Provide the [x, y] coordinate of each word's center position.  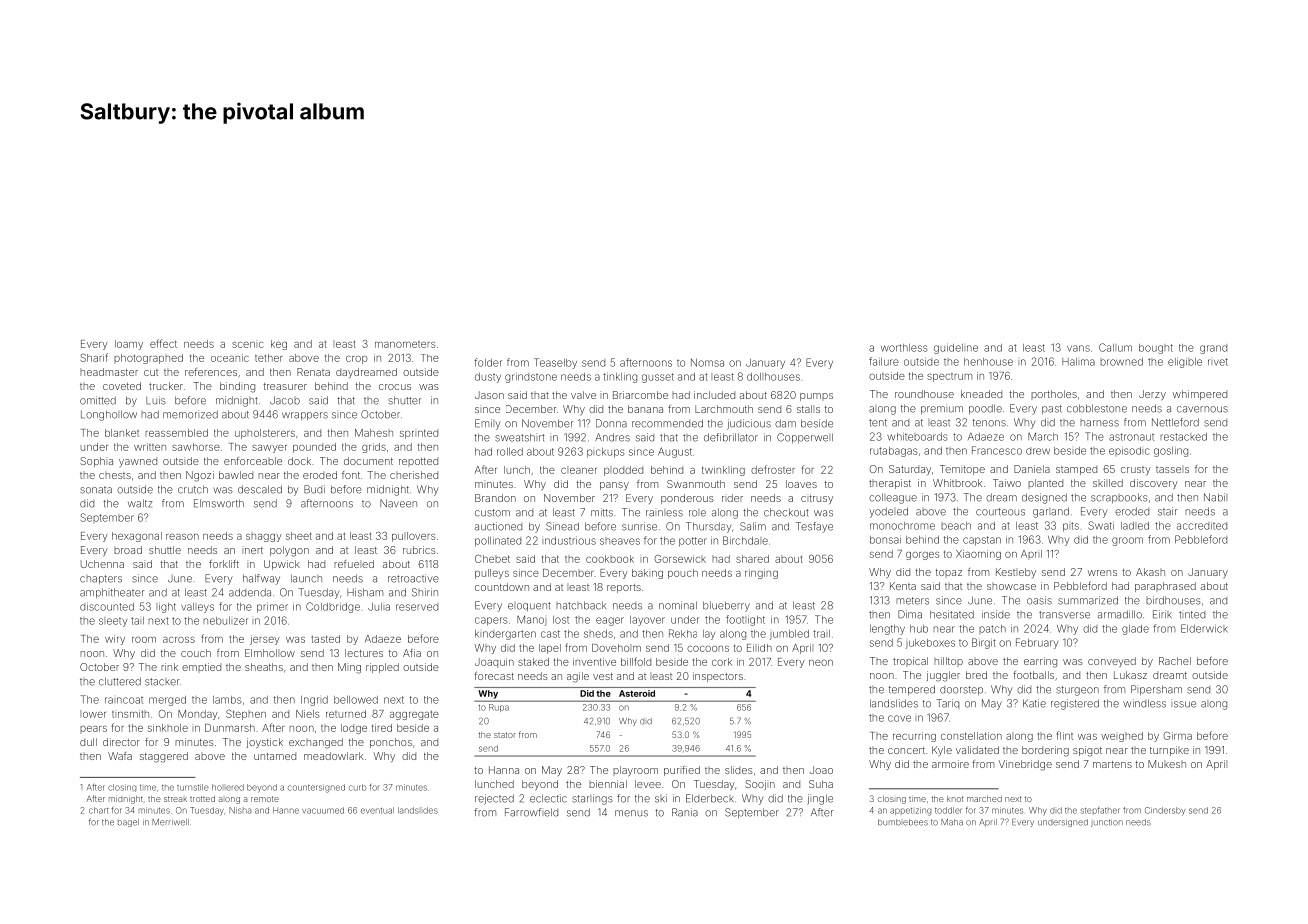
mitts [602, 512]
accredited [1202, 526]
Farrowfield [531, 812]
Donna [611, 423]
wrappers [305, 416]
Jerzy [1152, 395]
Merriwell [170, 822]
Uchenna [102, 564]
